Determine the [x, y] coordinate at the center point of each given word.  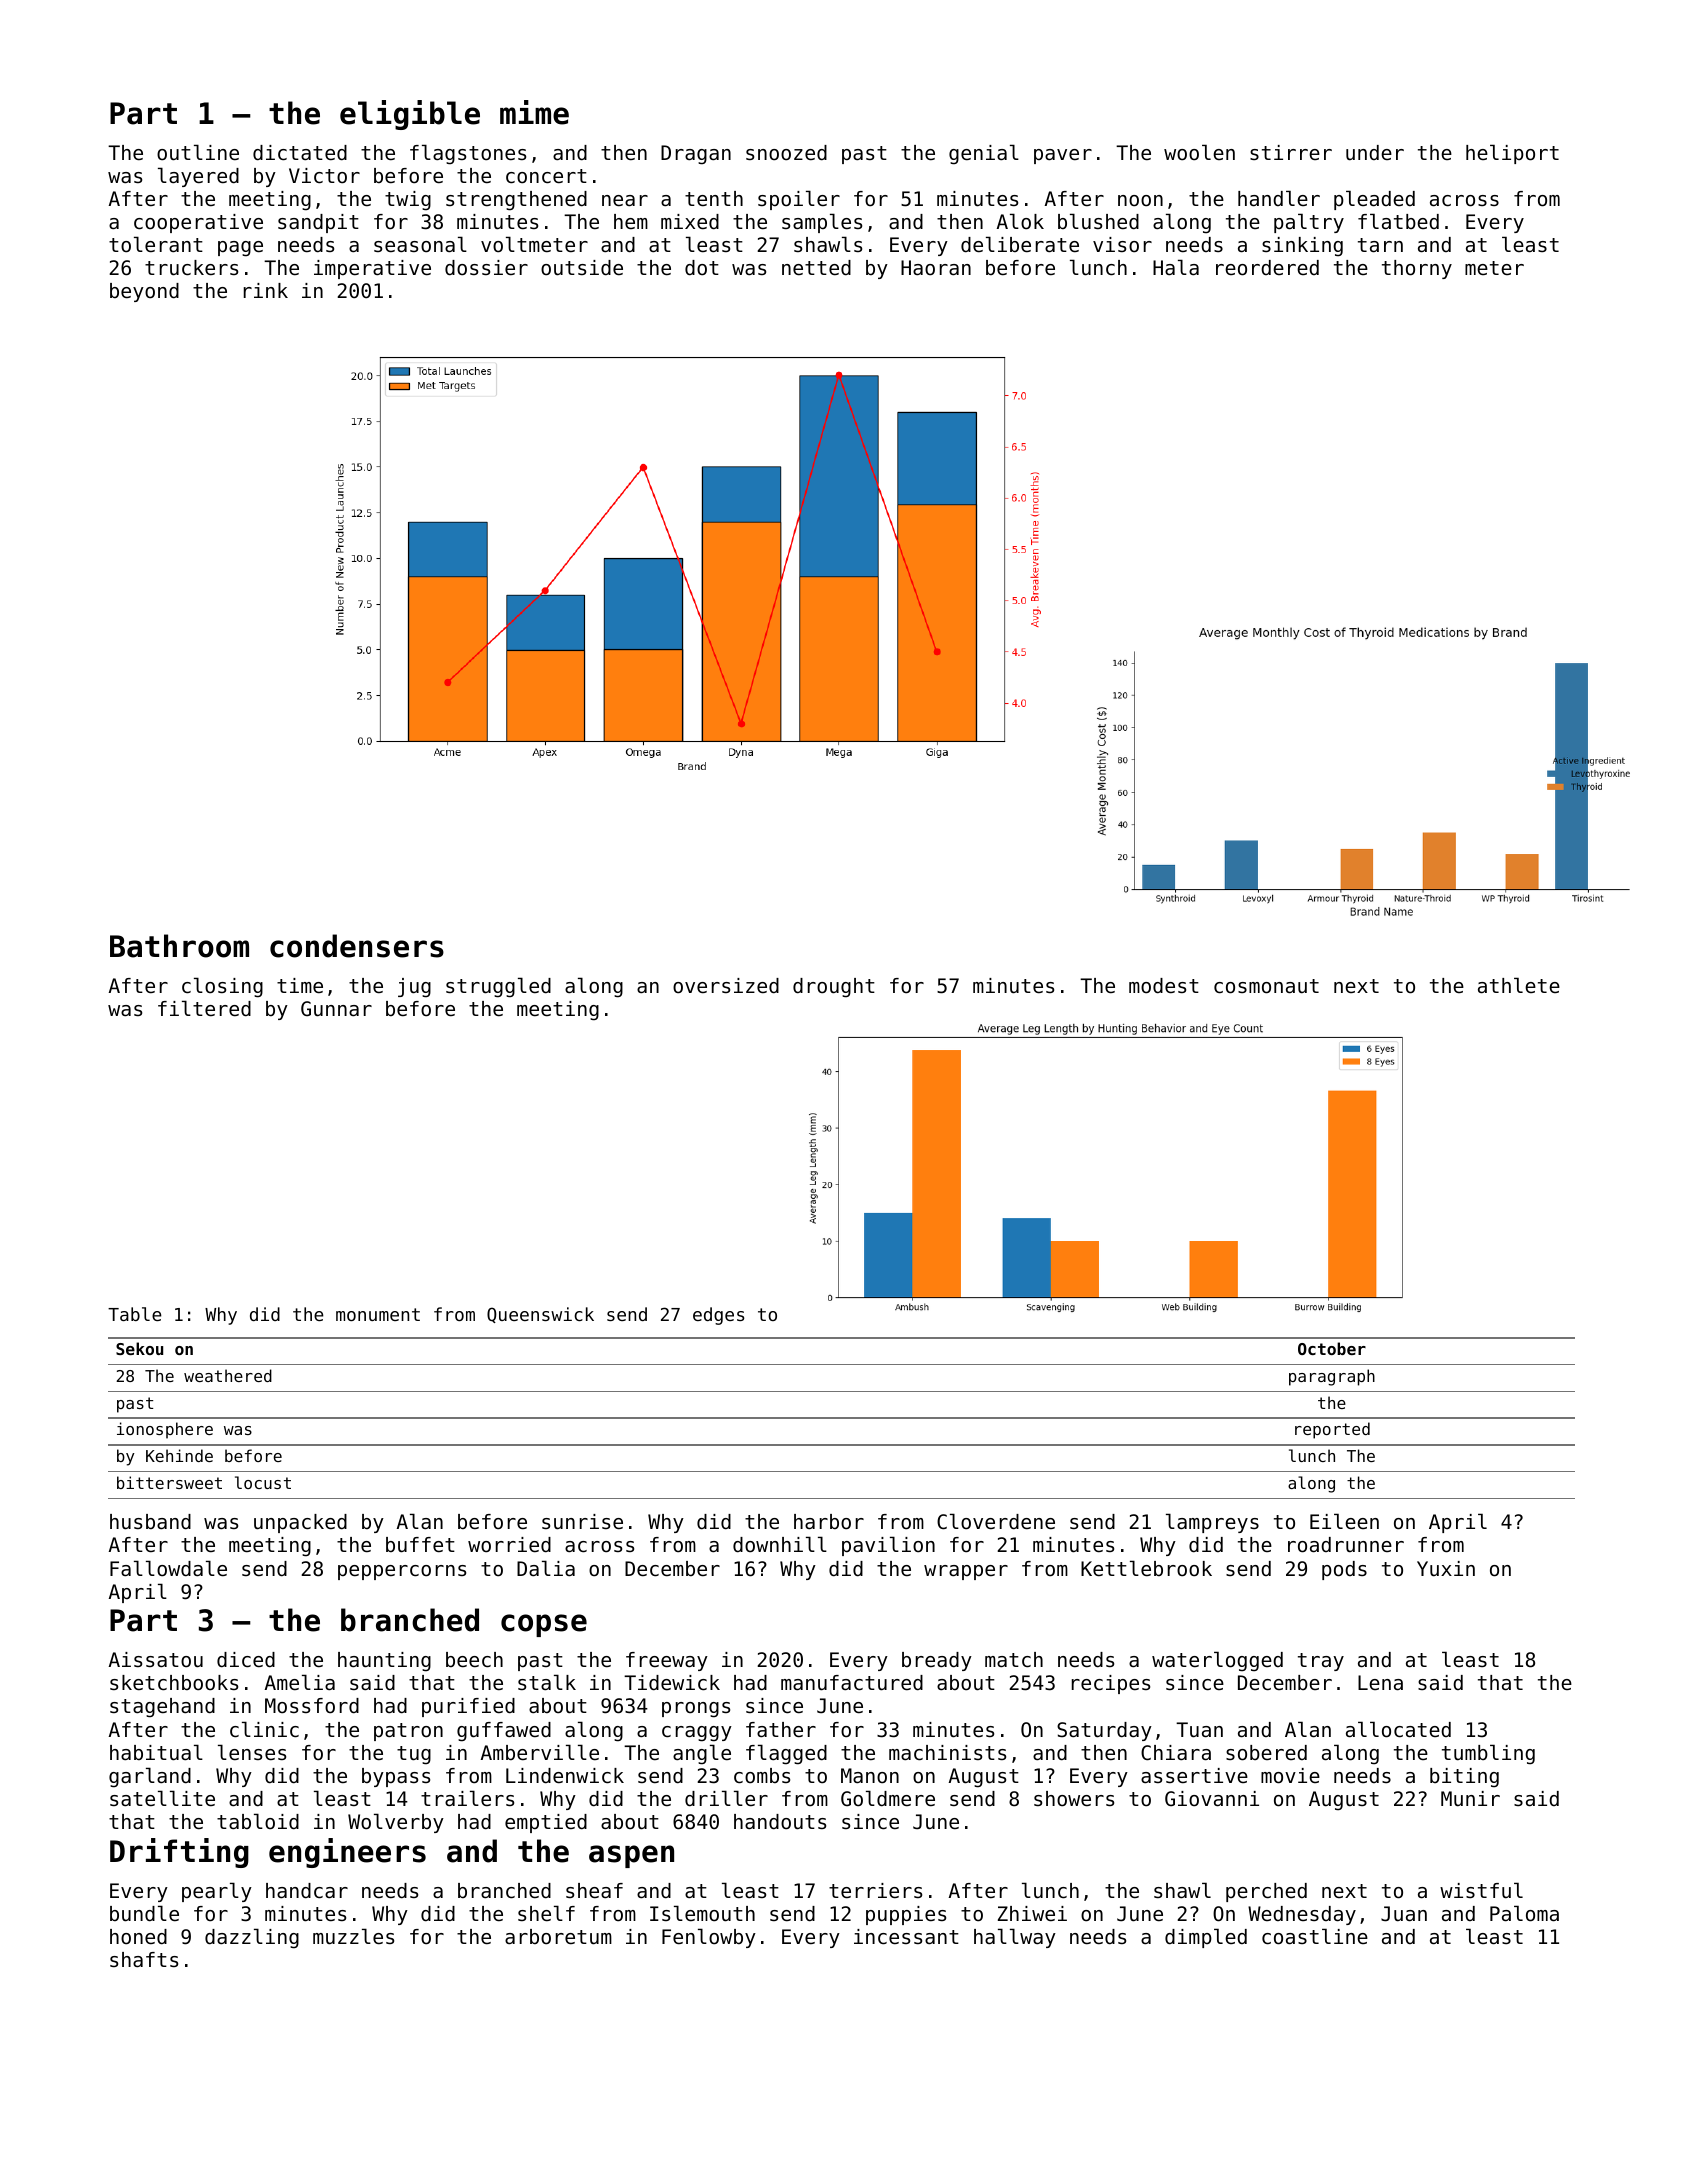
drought [834, 988]
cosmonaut [1266, 986]
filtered [204, 1008]
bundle [144, 1913]
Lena [1380, 1683]
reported [1332, 1430]
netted [816, 268]
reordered [1267, 268]
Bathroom [179, 946]
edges [718, 1316]
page [240, 249]
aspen [631, 1856]
